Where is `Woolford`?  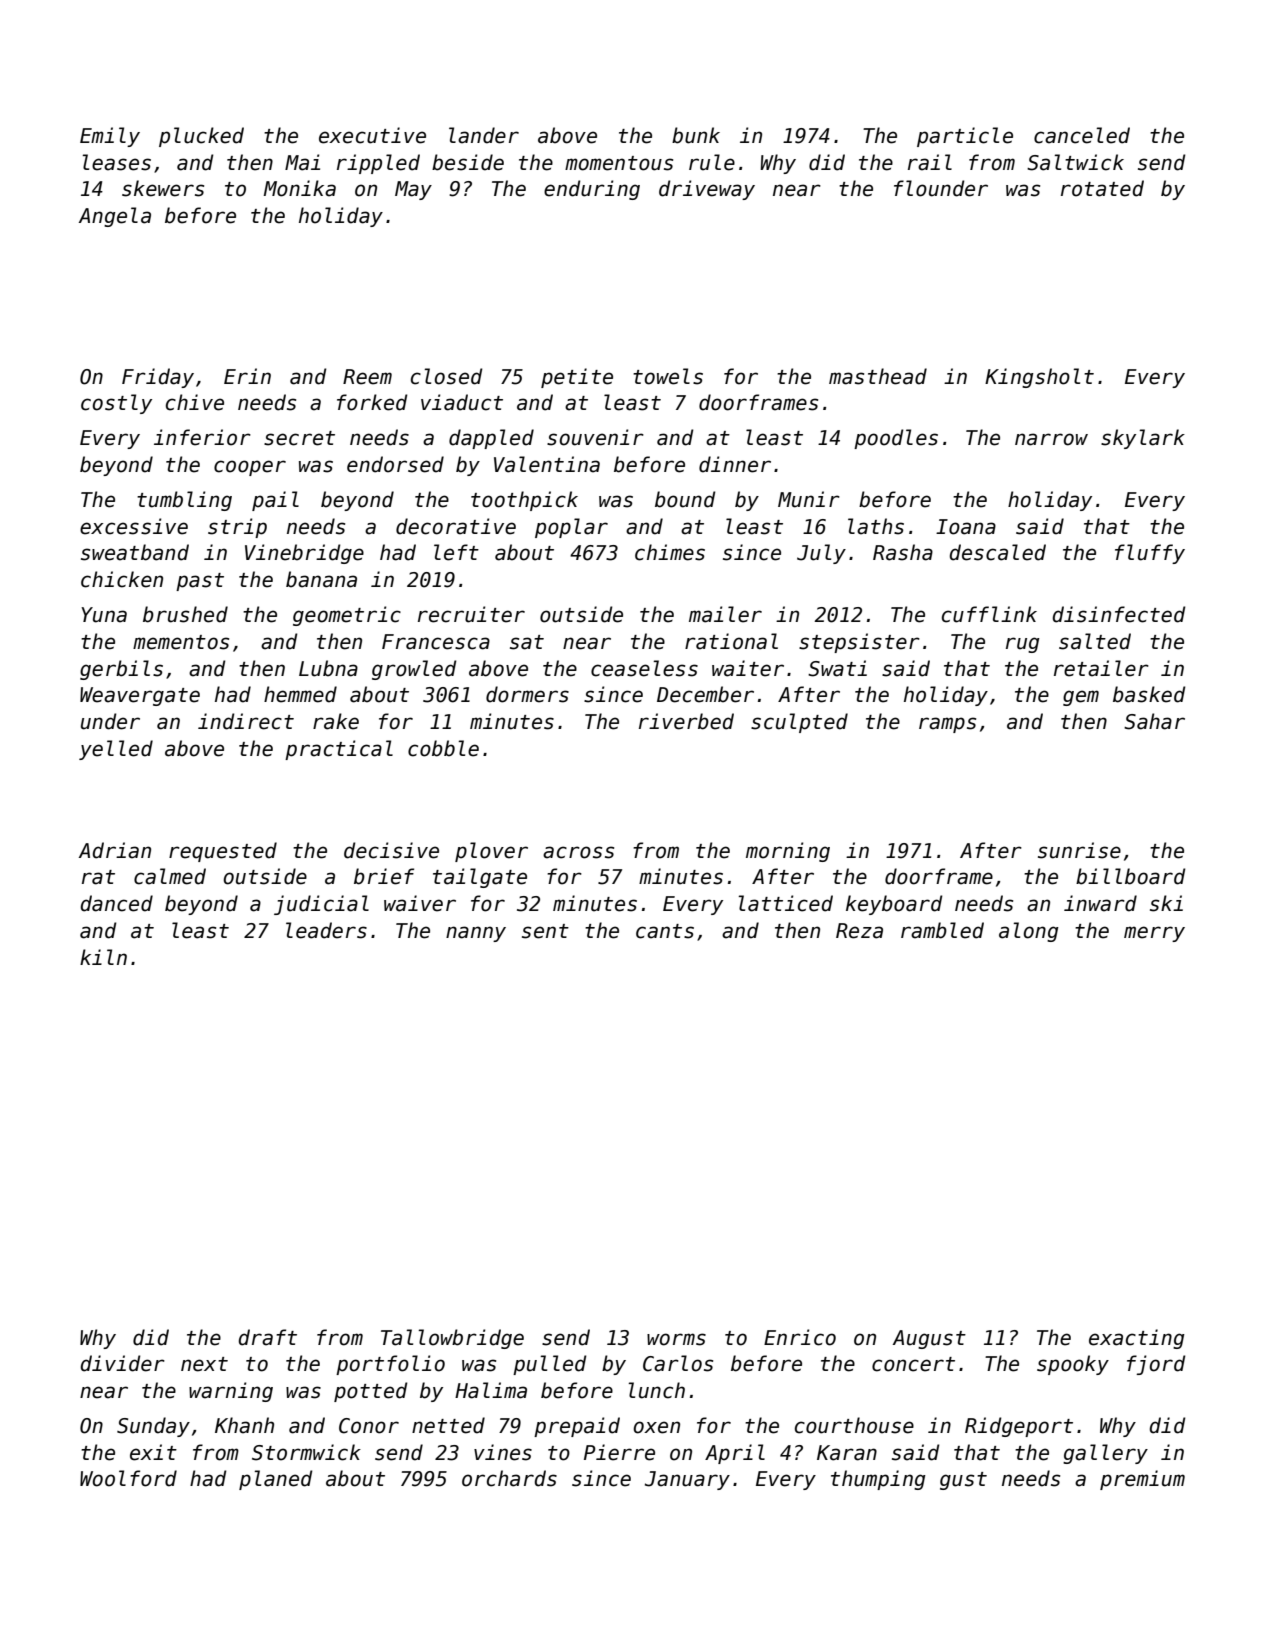 Woolford is located at coordinates (128, 1478).
